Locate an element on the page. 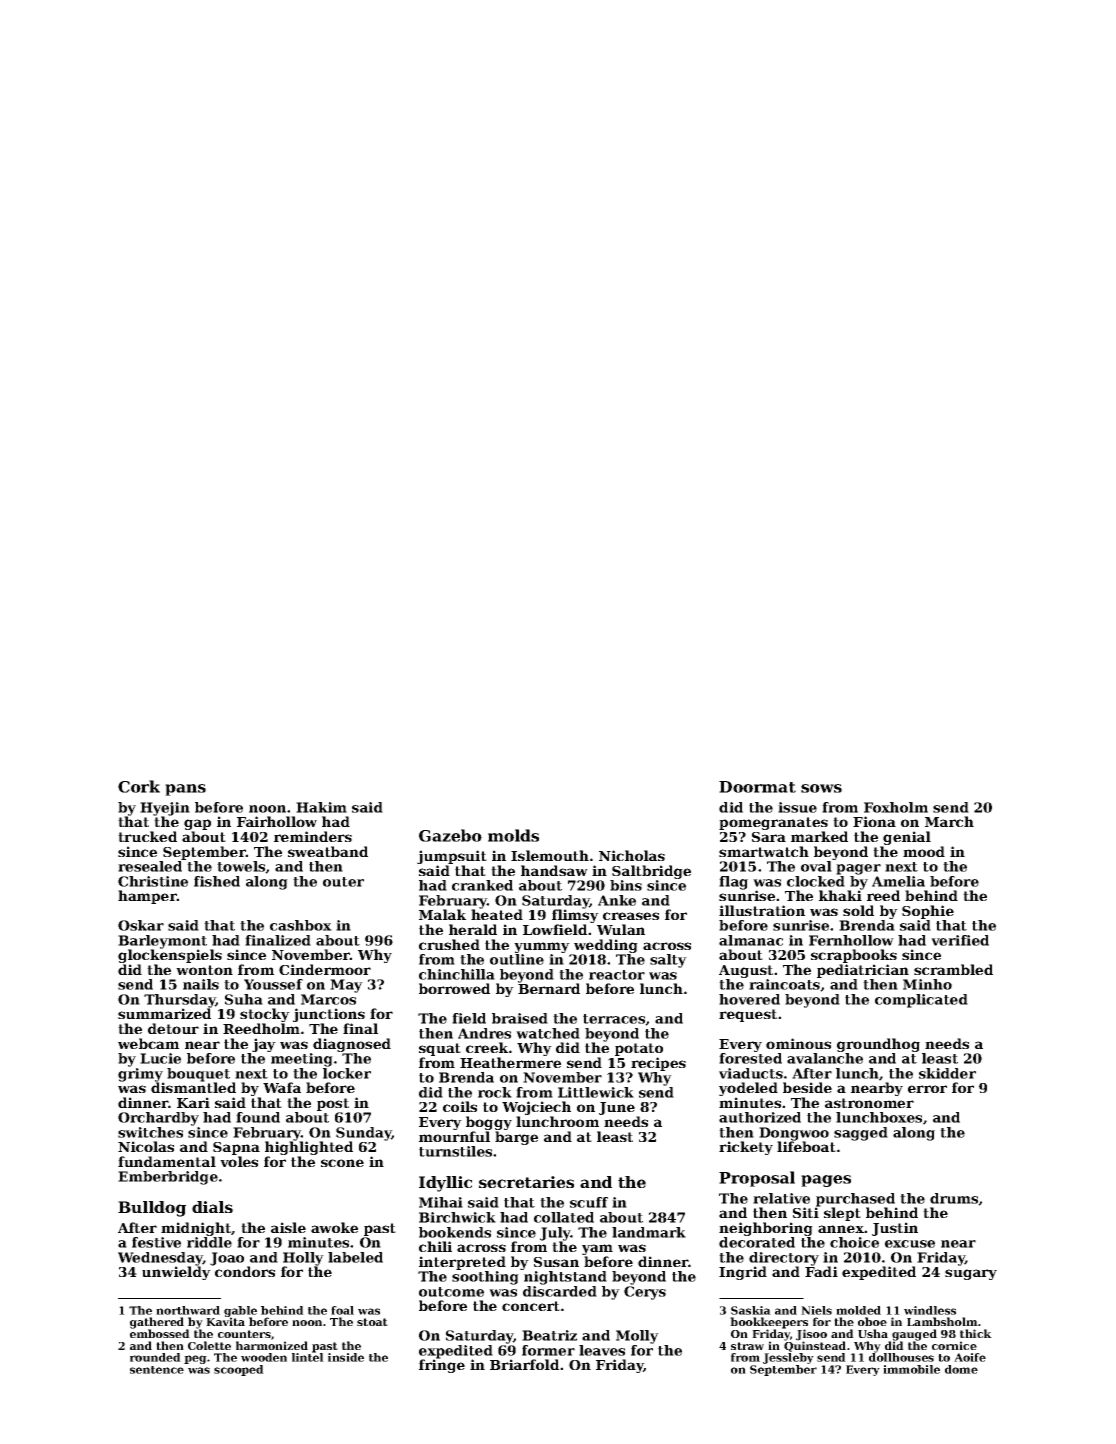  Doormat is located at coordinates (757, 787).
